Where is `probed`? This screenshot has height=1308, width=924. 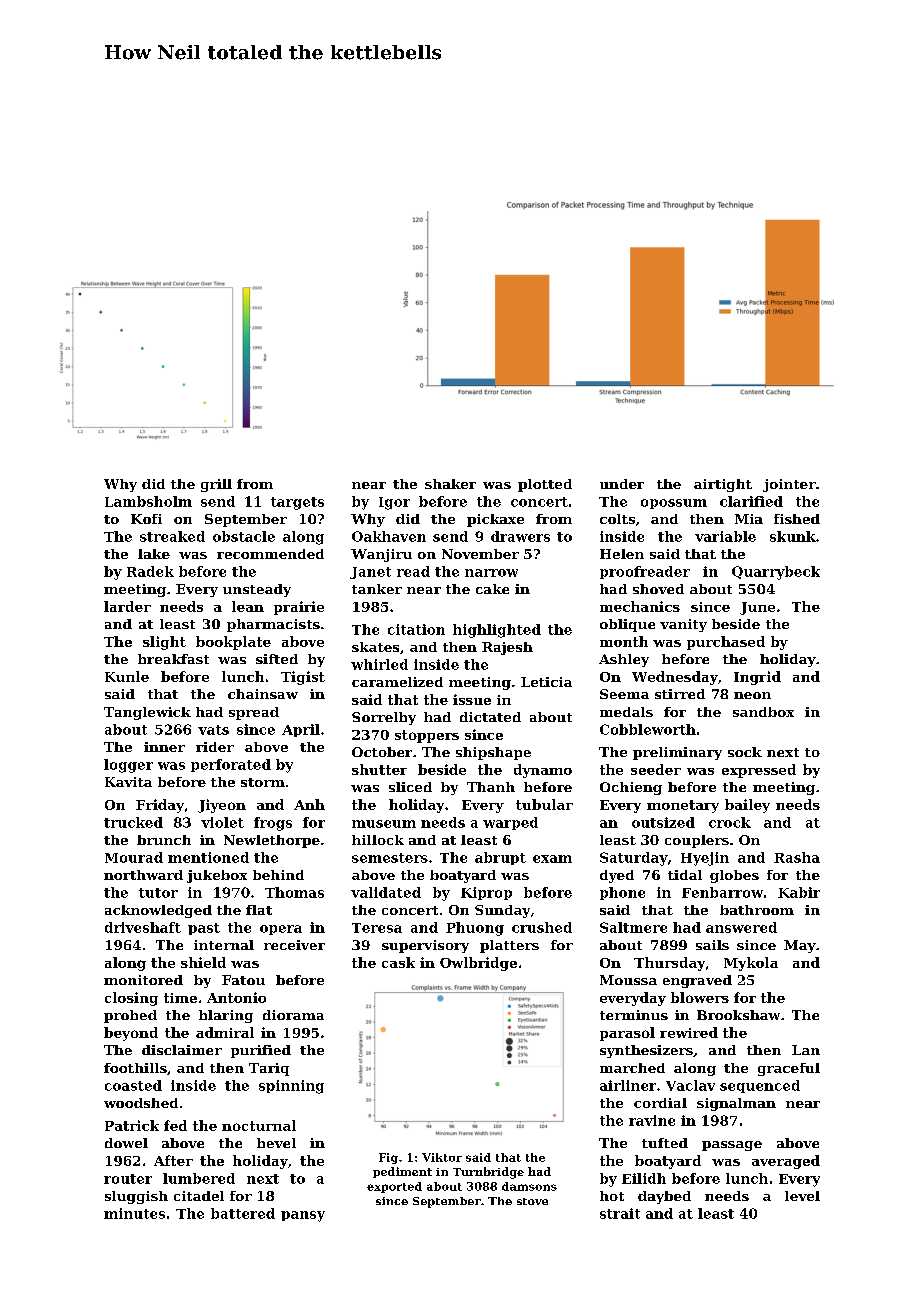 probed is located at coordinates (130, 1016).
